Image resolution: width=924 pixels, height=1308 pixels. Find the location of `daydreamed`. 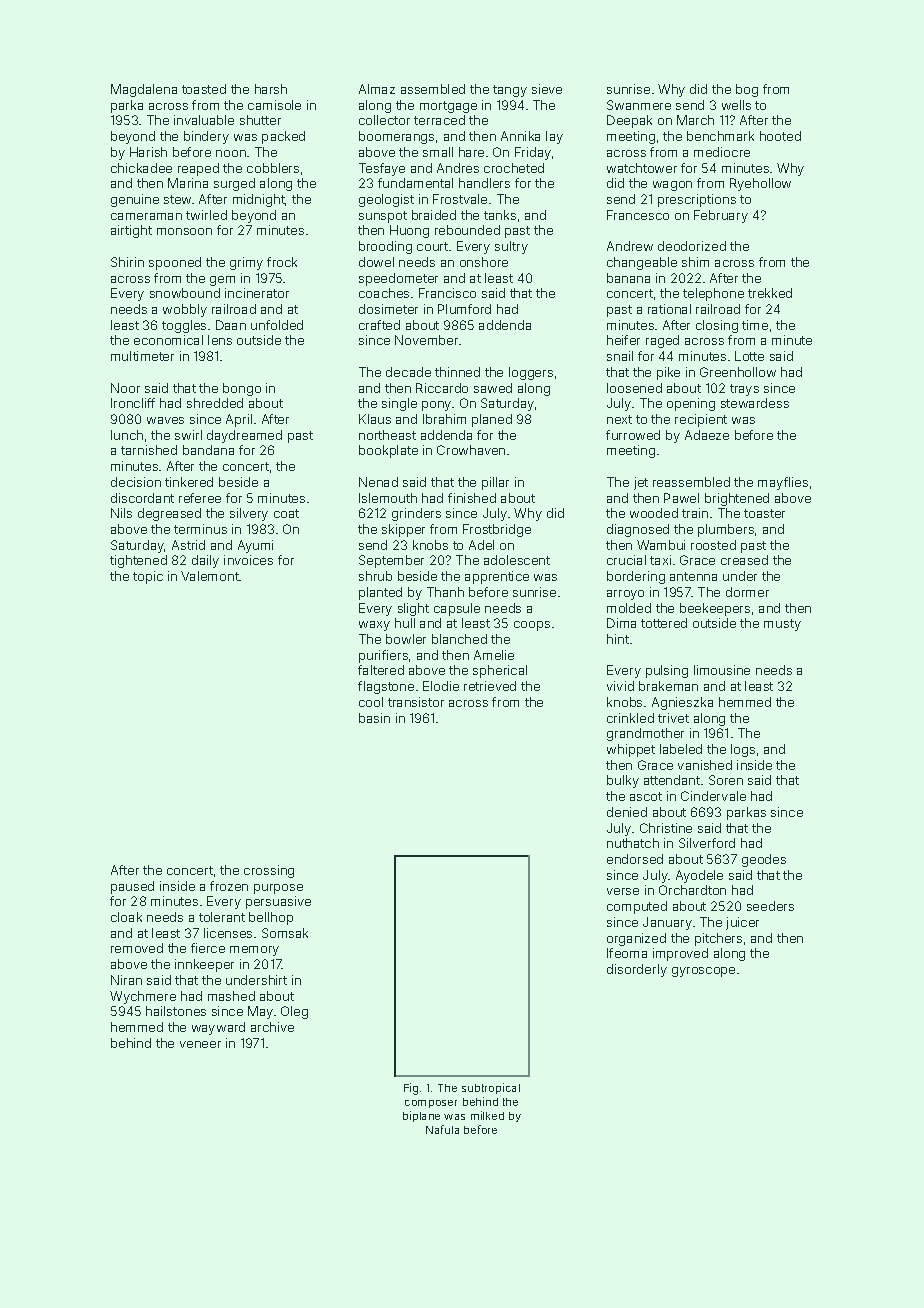

daydreamed is located at coordinates (244, 436).
